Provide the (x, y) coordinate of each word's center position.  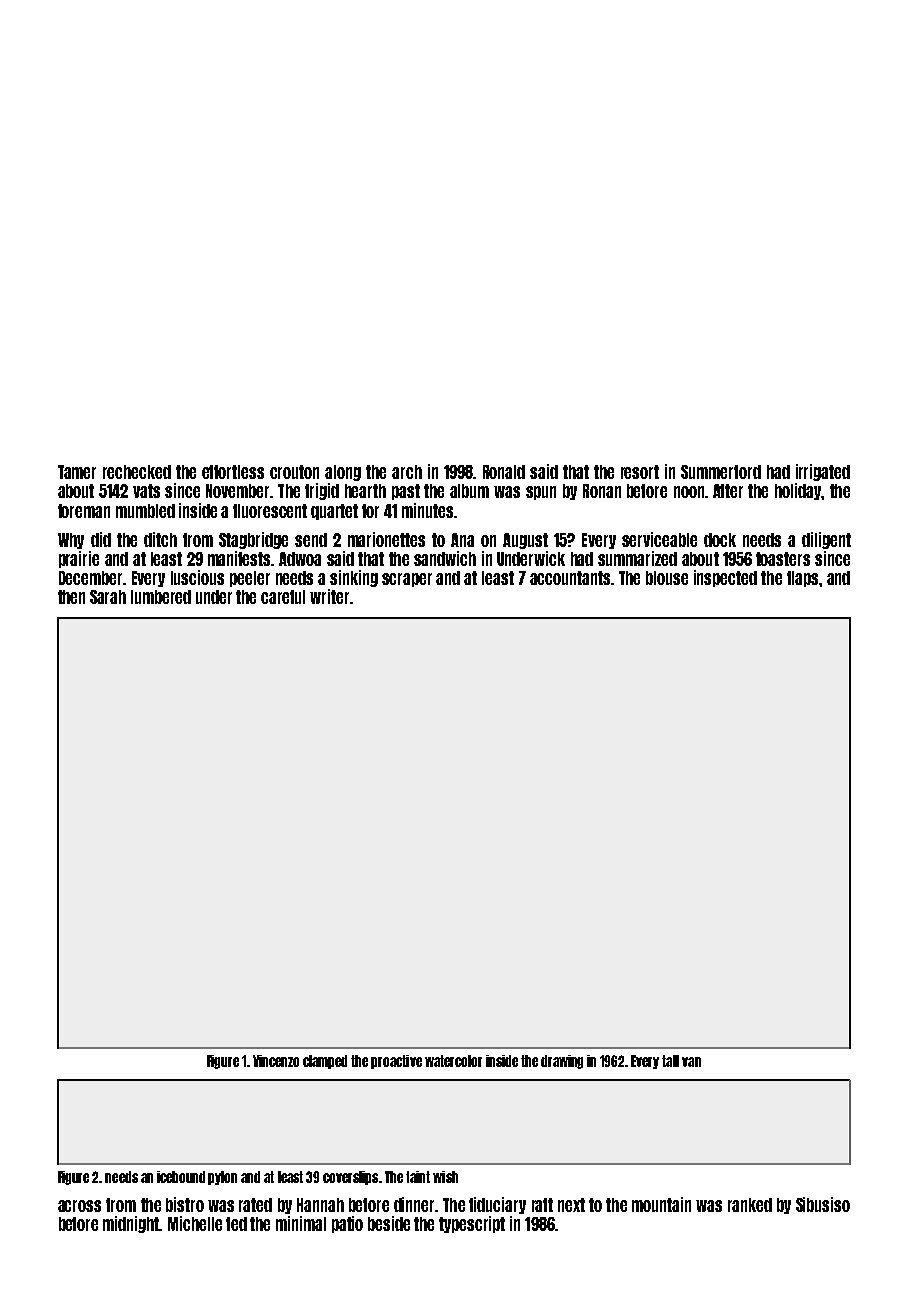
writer (329, 596)
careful (283, 597)
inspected (725, 578)
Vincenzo (276, 1061)
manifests (239, 558)
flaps (802, 579)
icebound (181, 1177)
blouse (667, 578)
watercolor (453, 1061)
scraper (407, 580)
